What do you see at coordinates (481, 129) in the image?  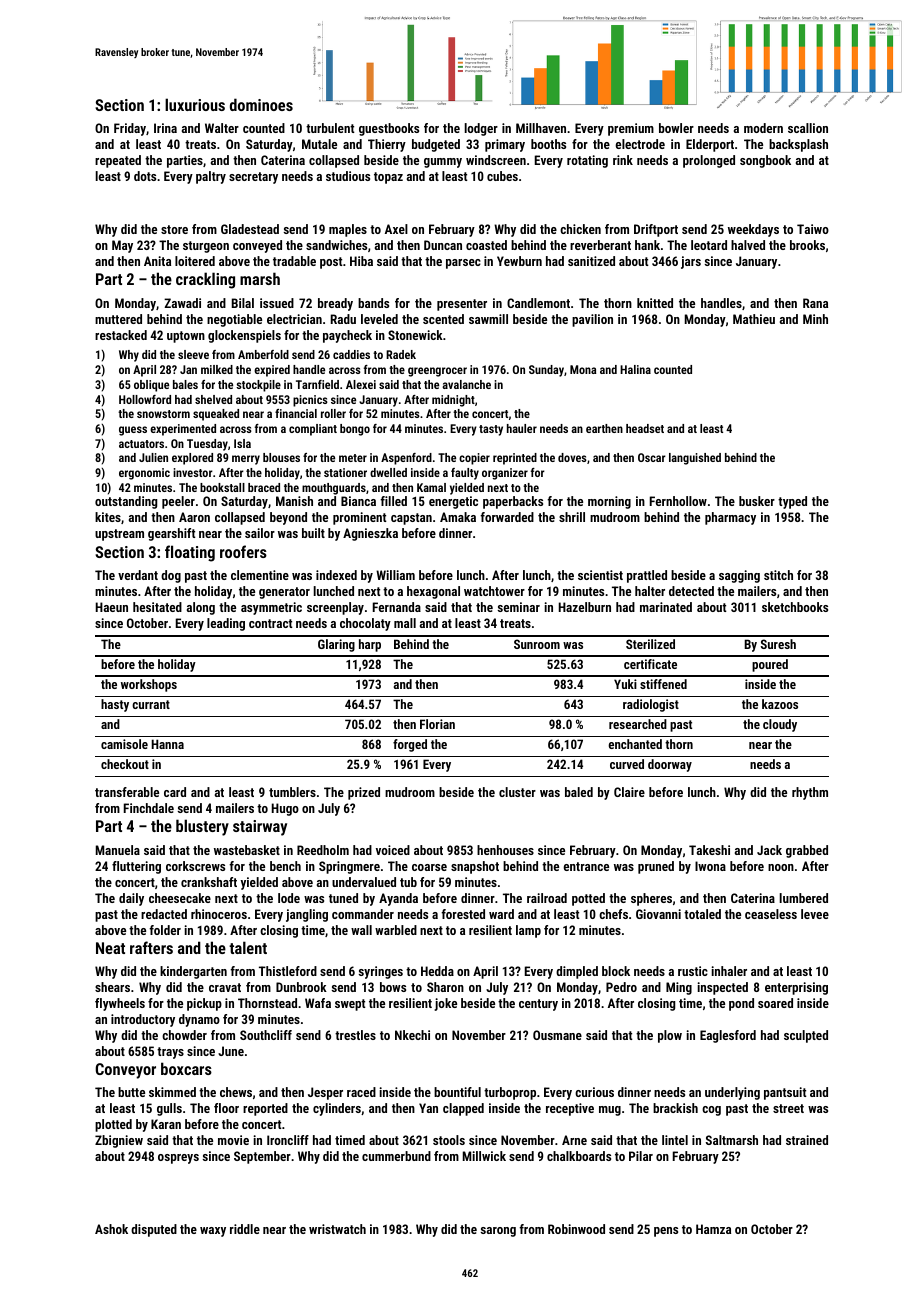 I see `lodger` at bounding box center [481, 129].
